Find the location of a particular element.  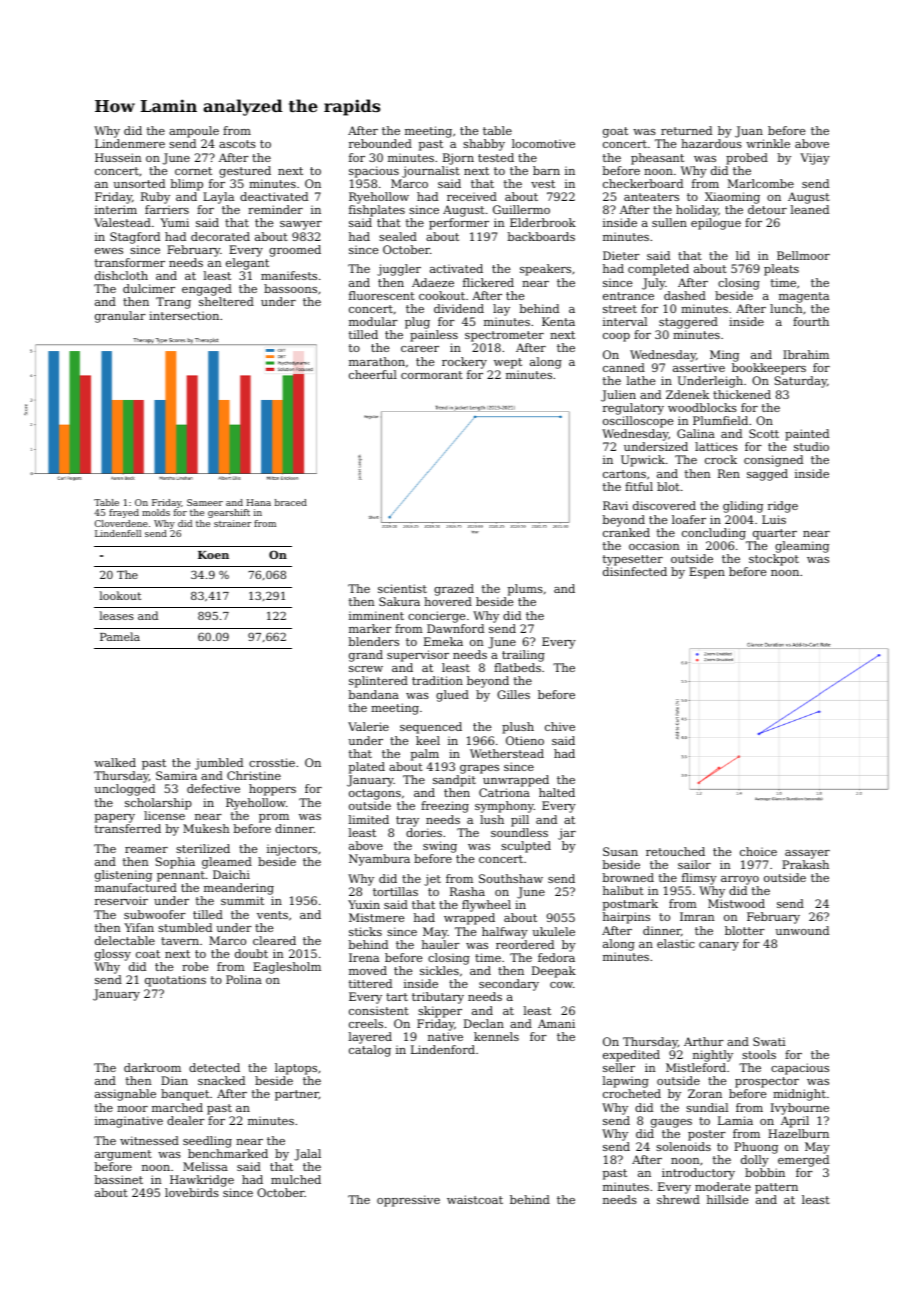

Kenta is located at coordinates (558, 321).
